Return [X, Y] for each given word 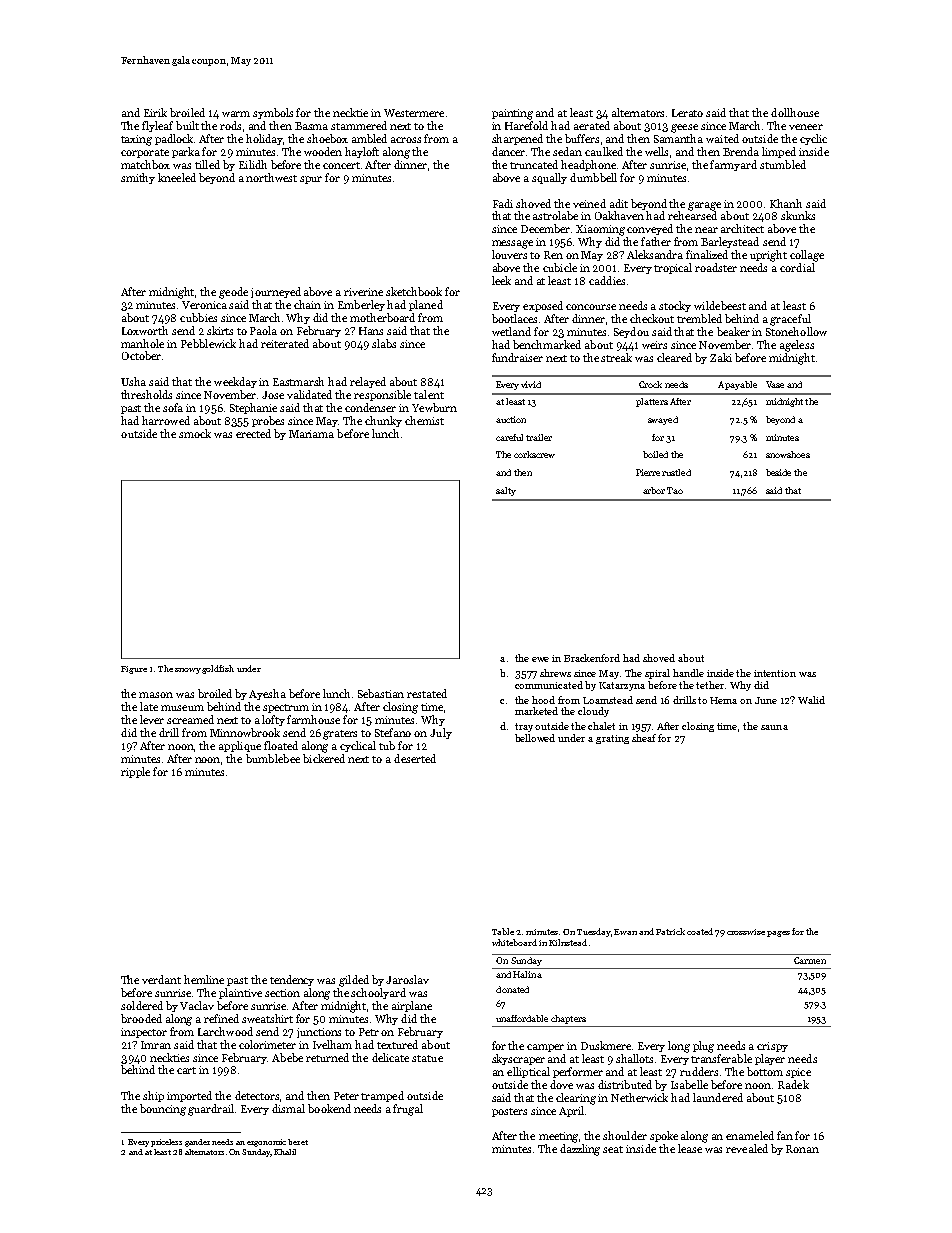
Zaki [721, 357]
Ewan [625, 932]
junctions [319, 1033]
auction [511, 419]
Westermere [414, 113]
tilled [207, 164]
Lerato [687, 113]
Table [503, 931]
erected [253, 433]
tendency [292, 980]
